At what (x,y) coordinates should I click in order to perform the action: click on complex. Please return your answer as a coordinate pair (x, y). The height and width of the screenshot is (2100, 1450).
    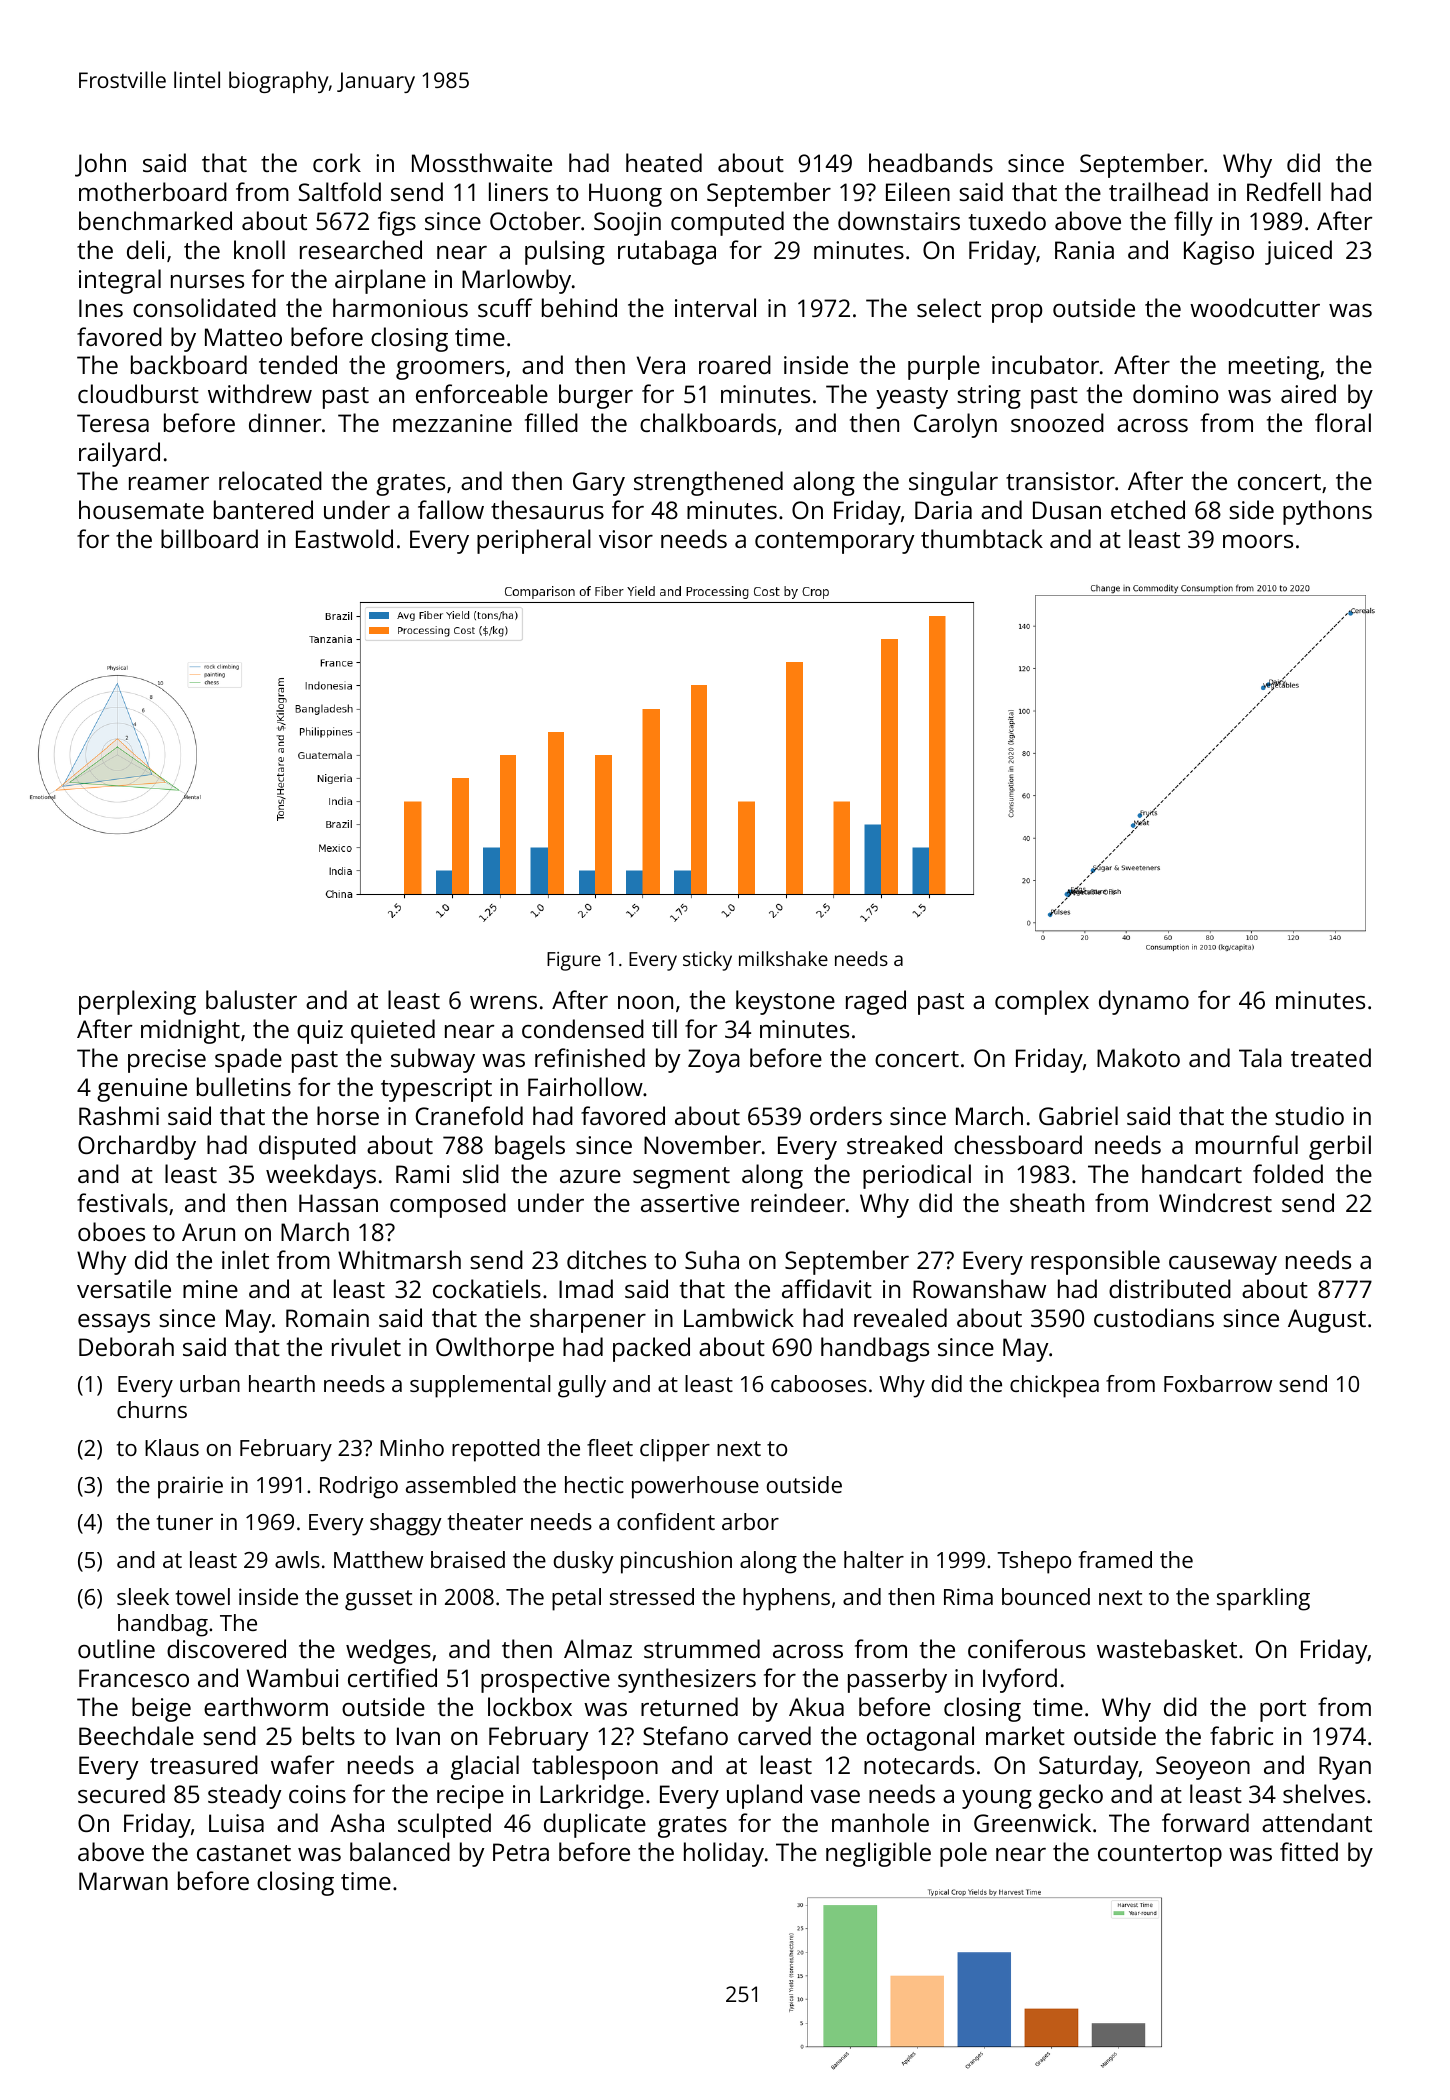
    Looking at the image, I should click on (1042, 1002).
